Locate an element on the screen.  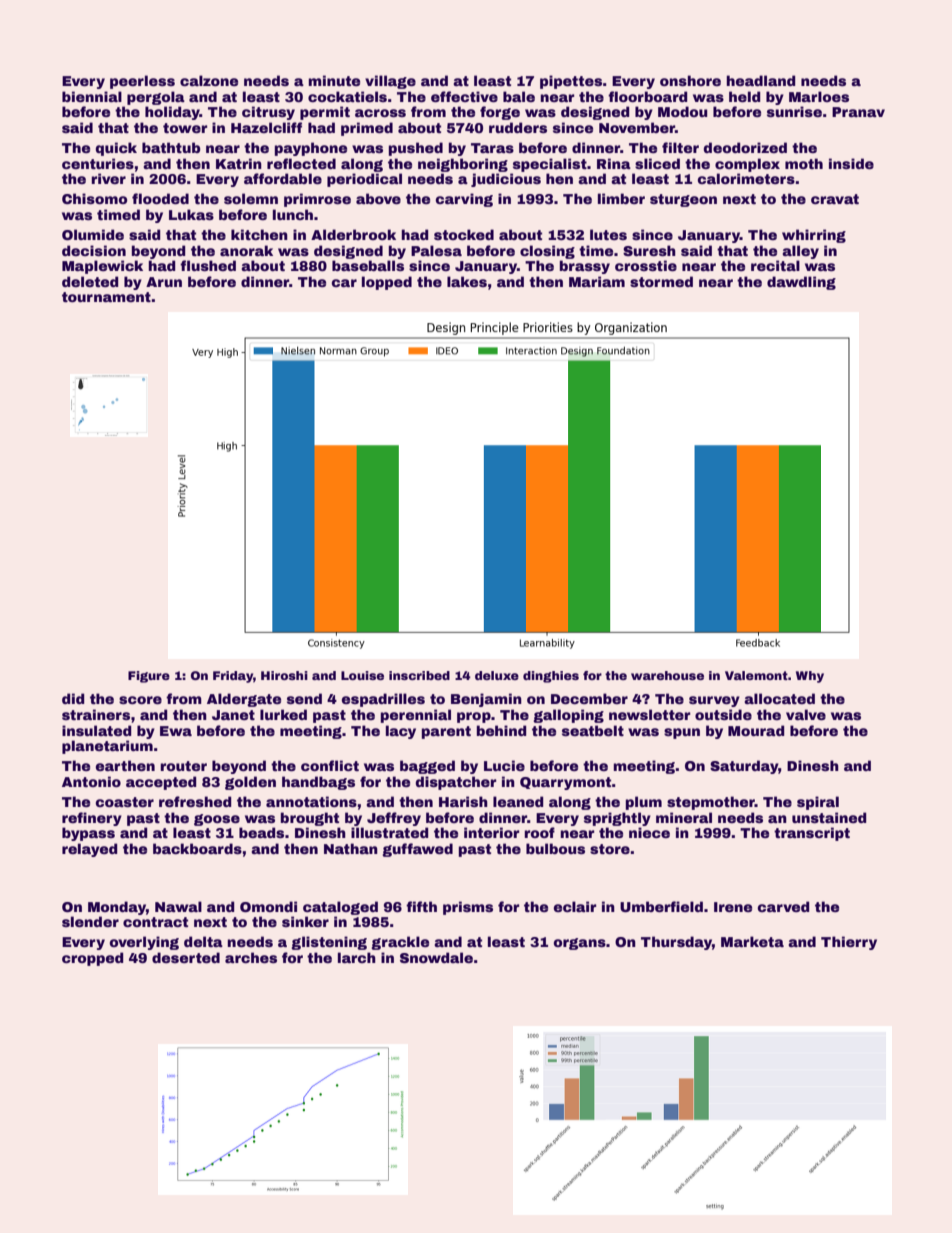
Hiroshi is located at coordinates (284, 675).
